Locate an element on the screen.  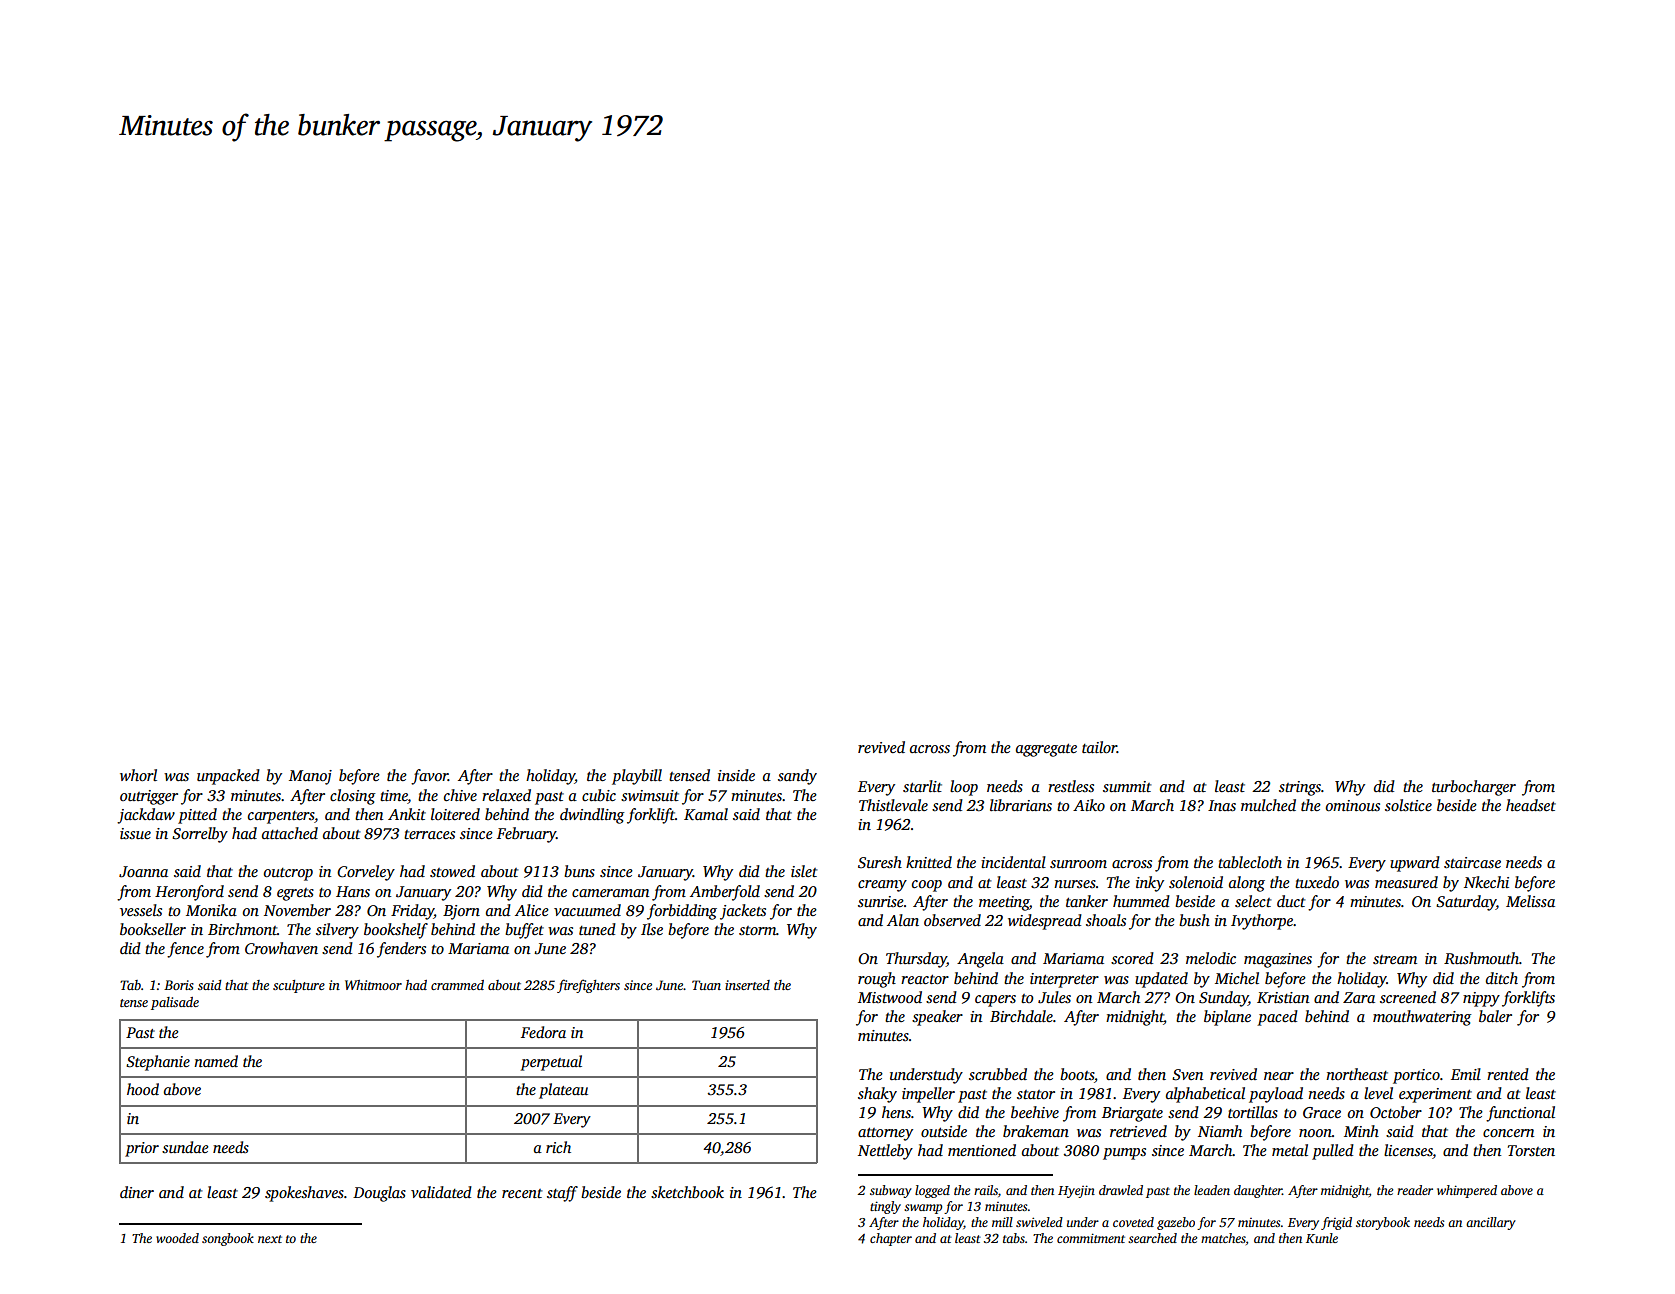
chapter is located at coordinates (891, 1239).
